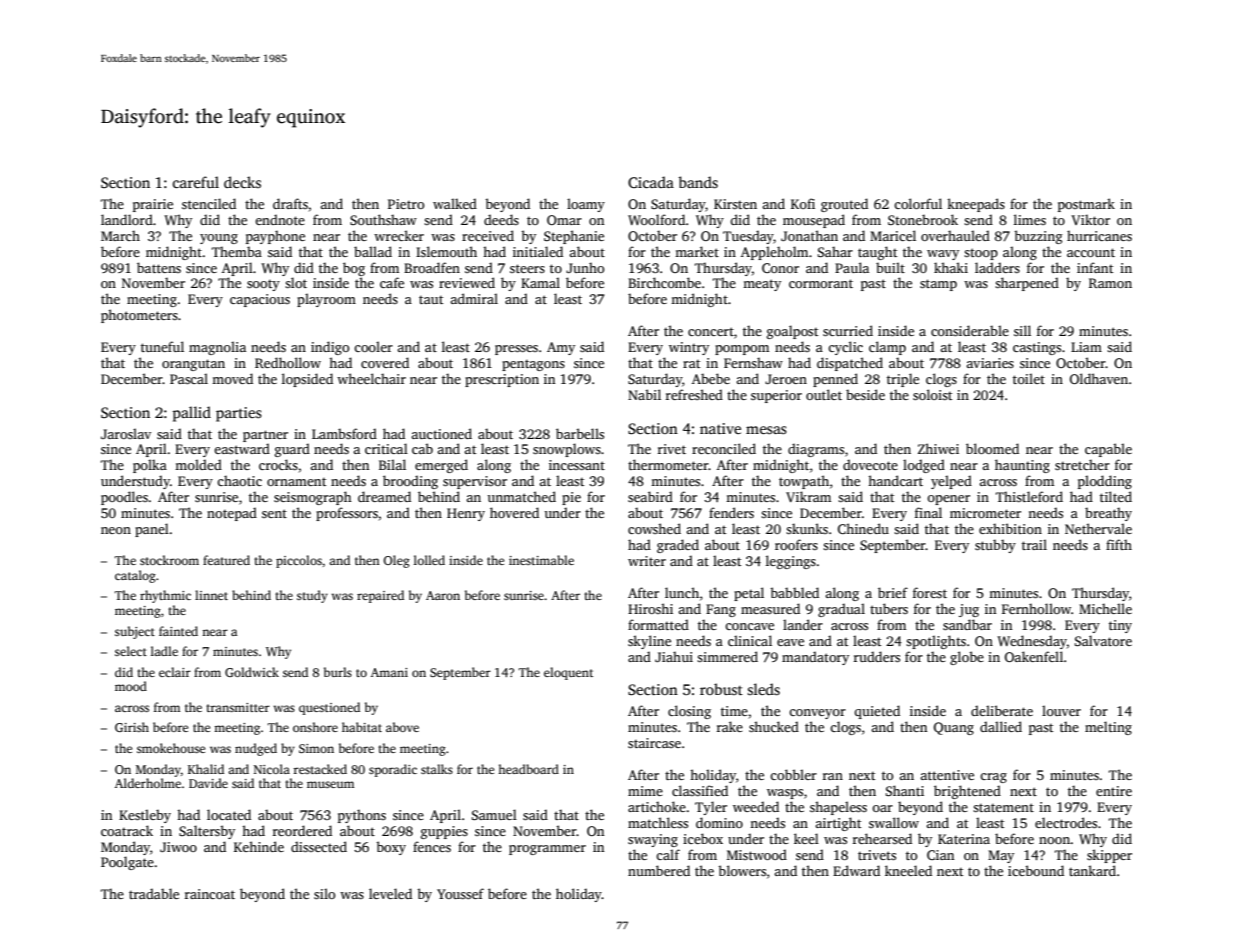 Image resolution: width=1233 pixels, height=952 pixels. I want to click on clamp, so click(887, 348).
